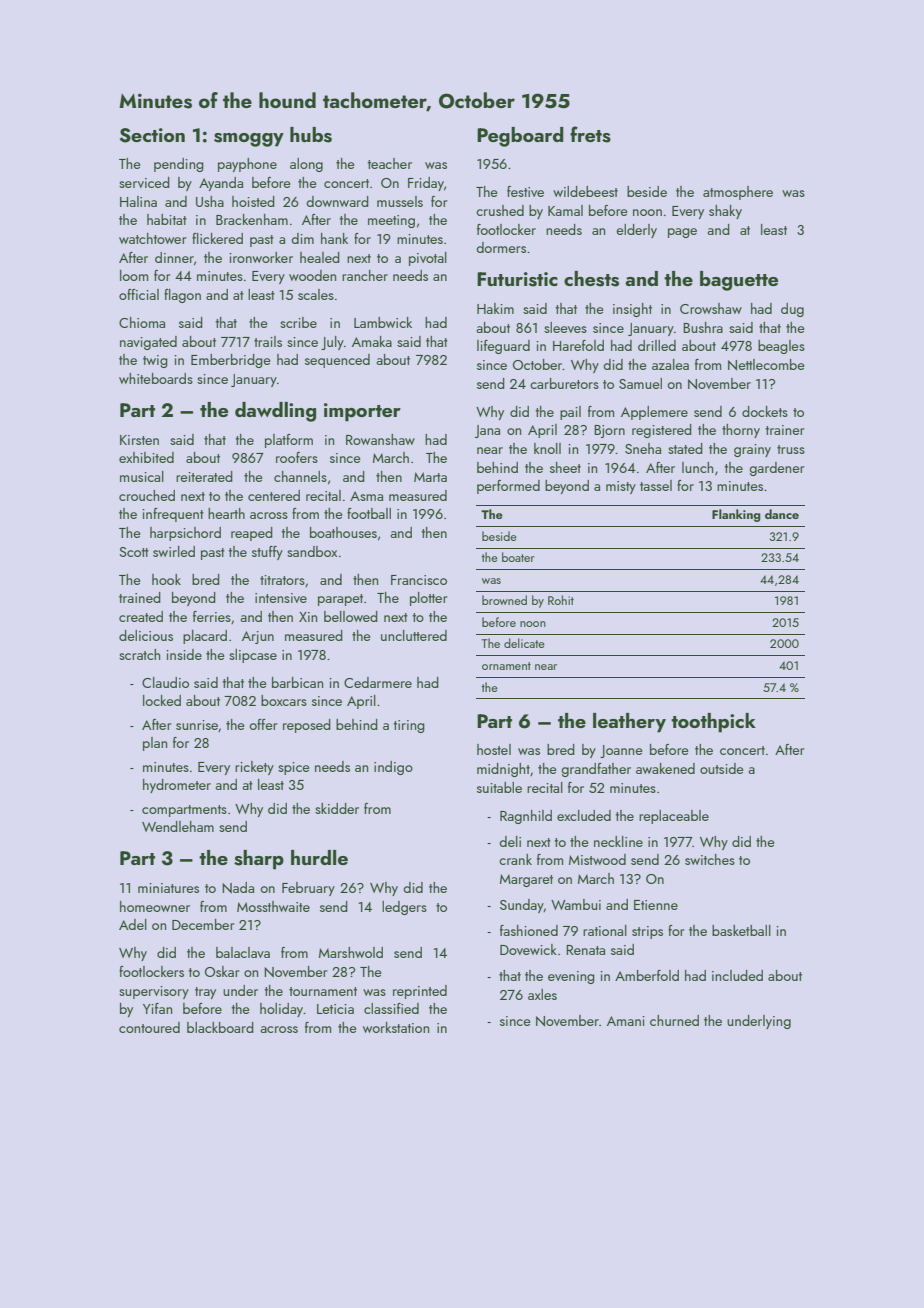  Describe the element at coordinates (736, 515) in the image. I see `Flanking` at that location.
